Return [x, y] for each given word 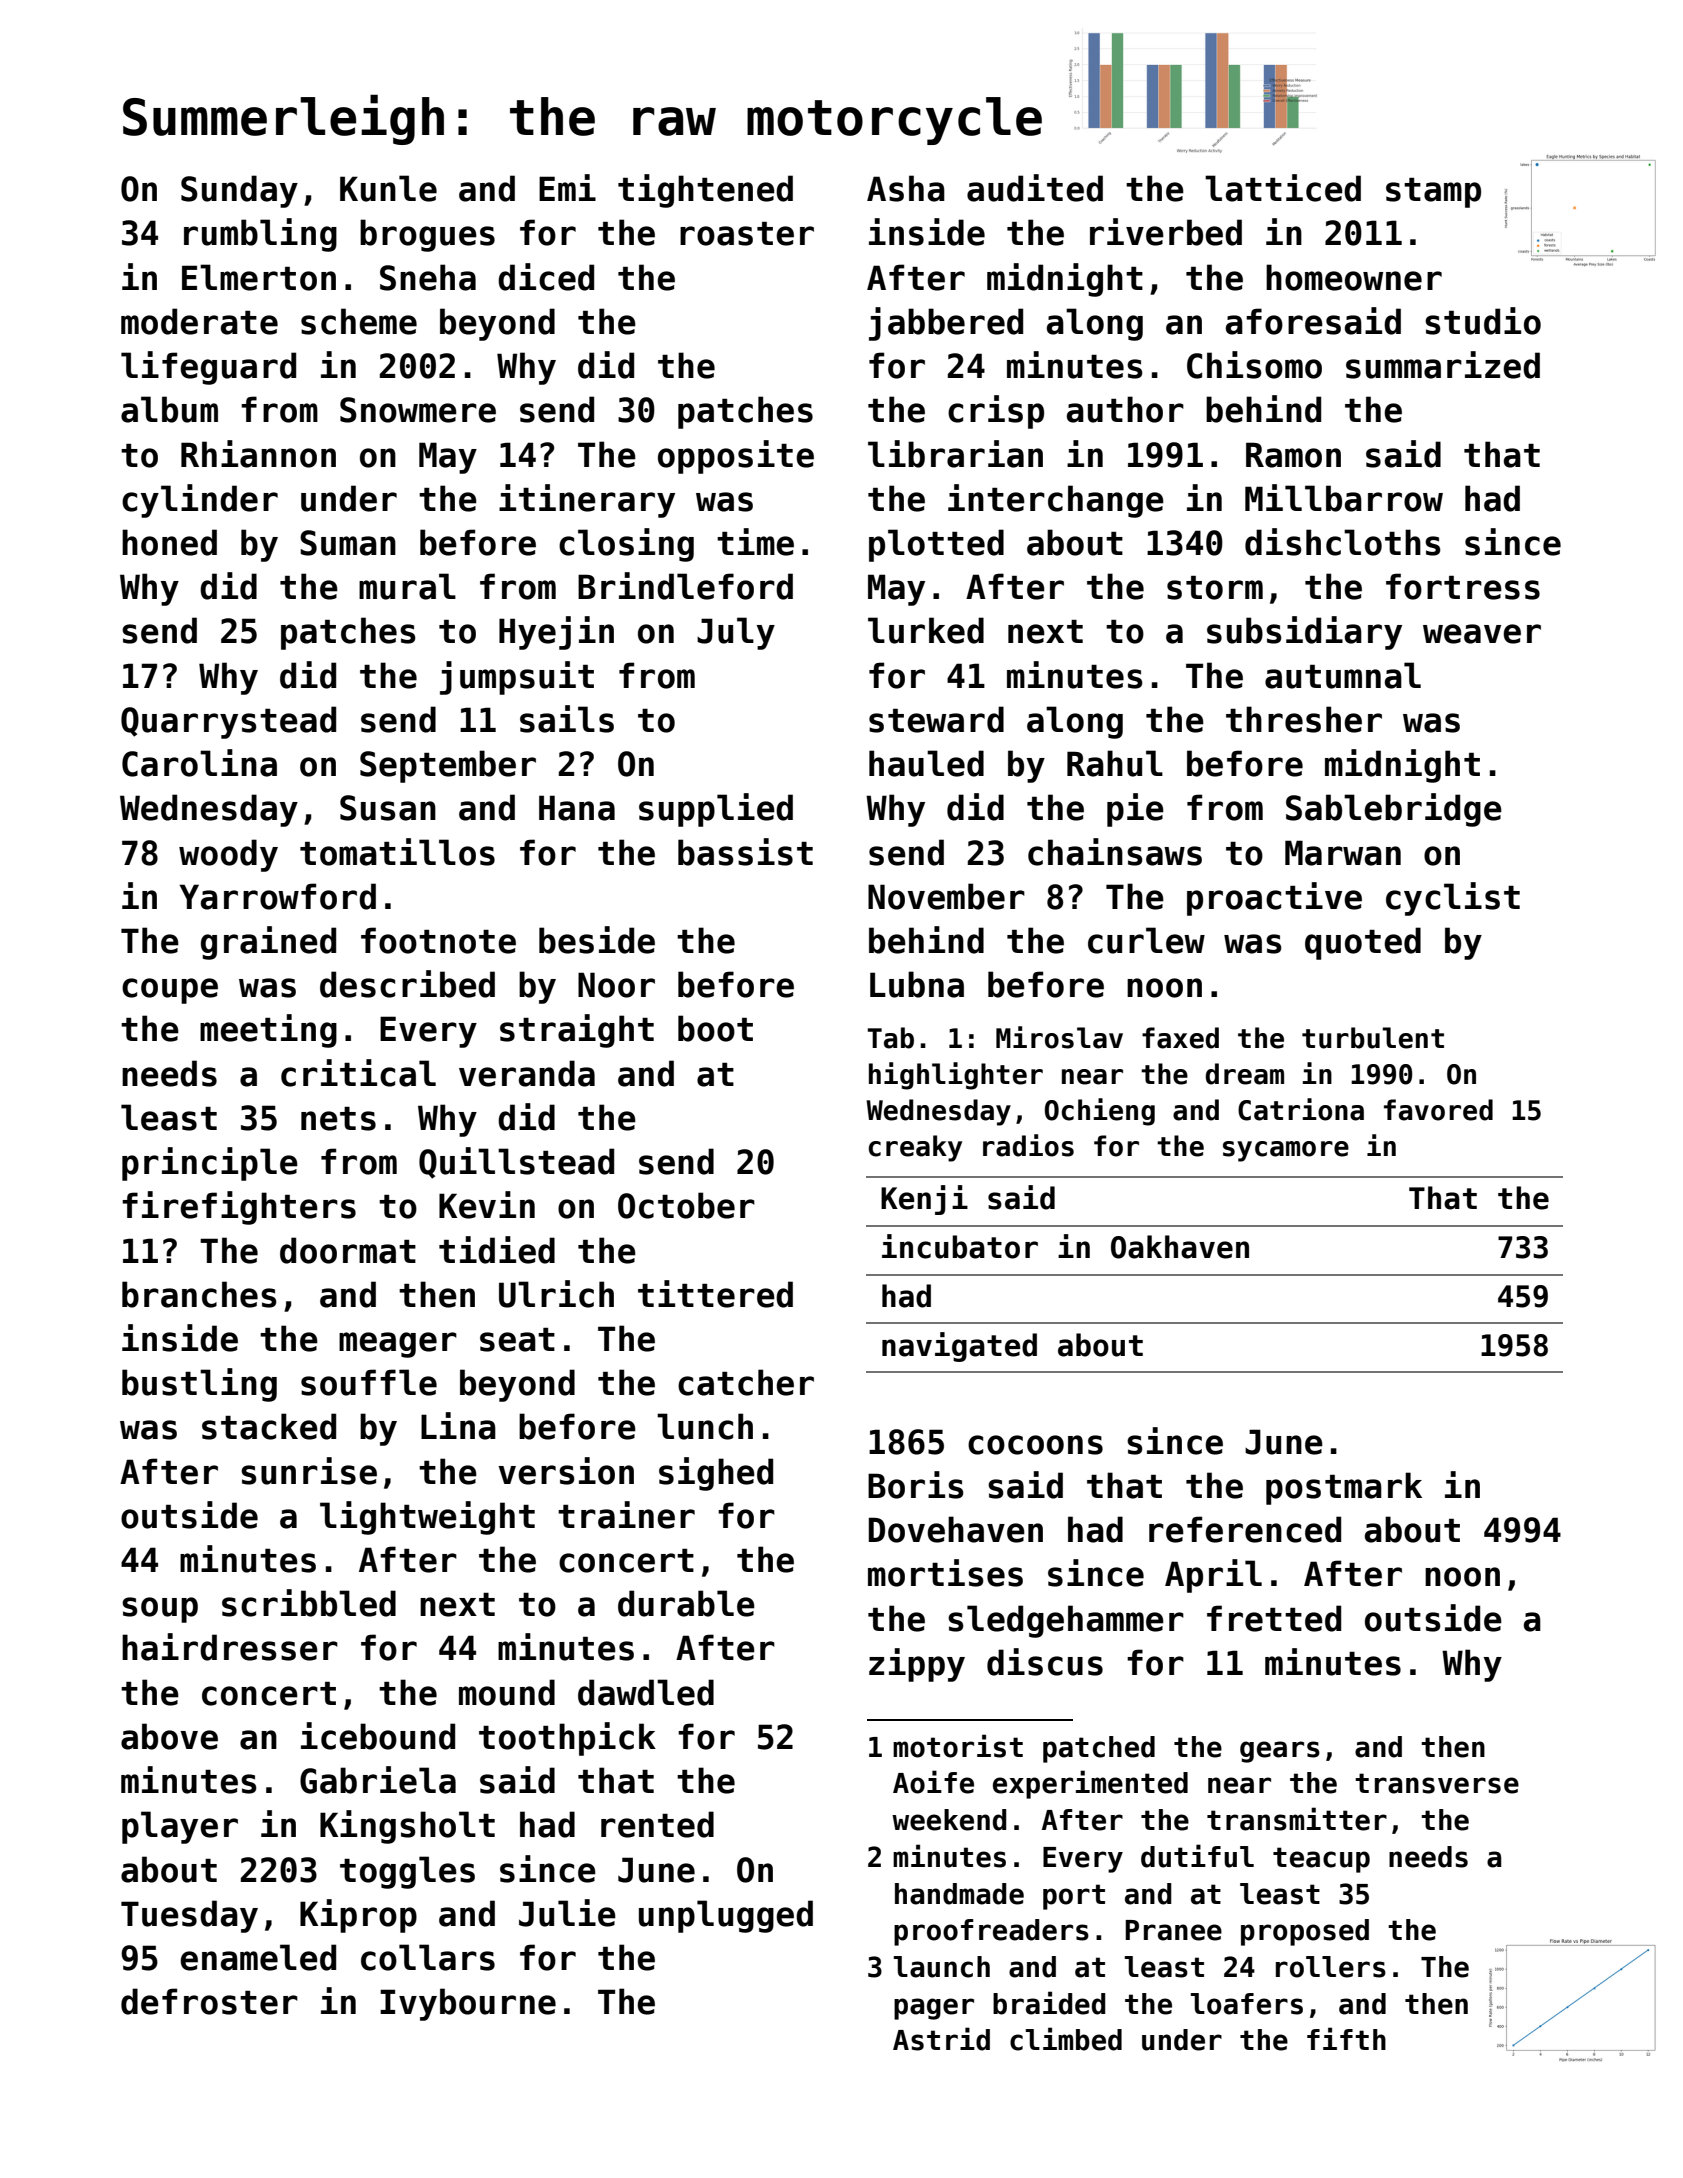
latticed [1283, 188]
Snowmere [418, 410]
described [407, 984]
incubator [960, 1246]
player [180, 1827]
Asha [906, 188]
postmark [1344, 1488]
